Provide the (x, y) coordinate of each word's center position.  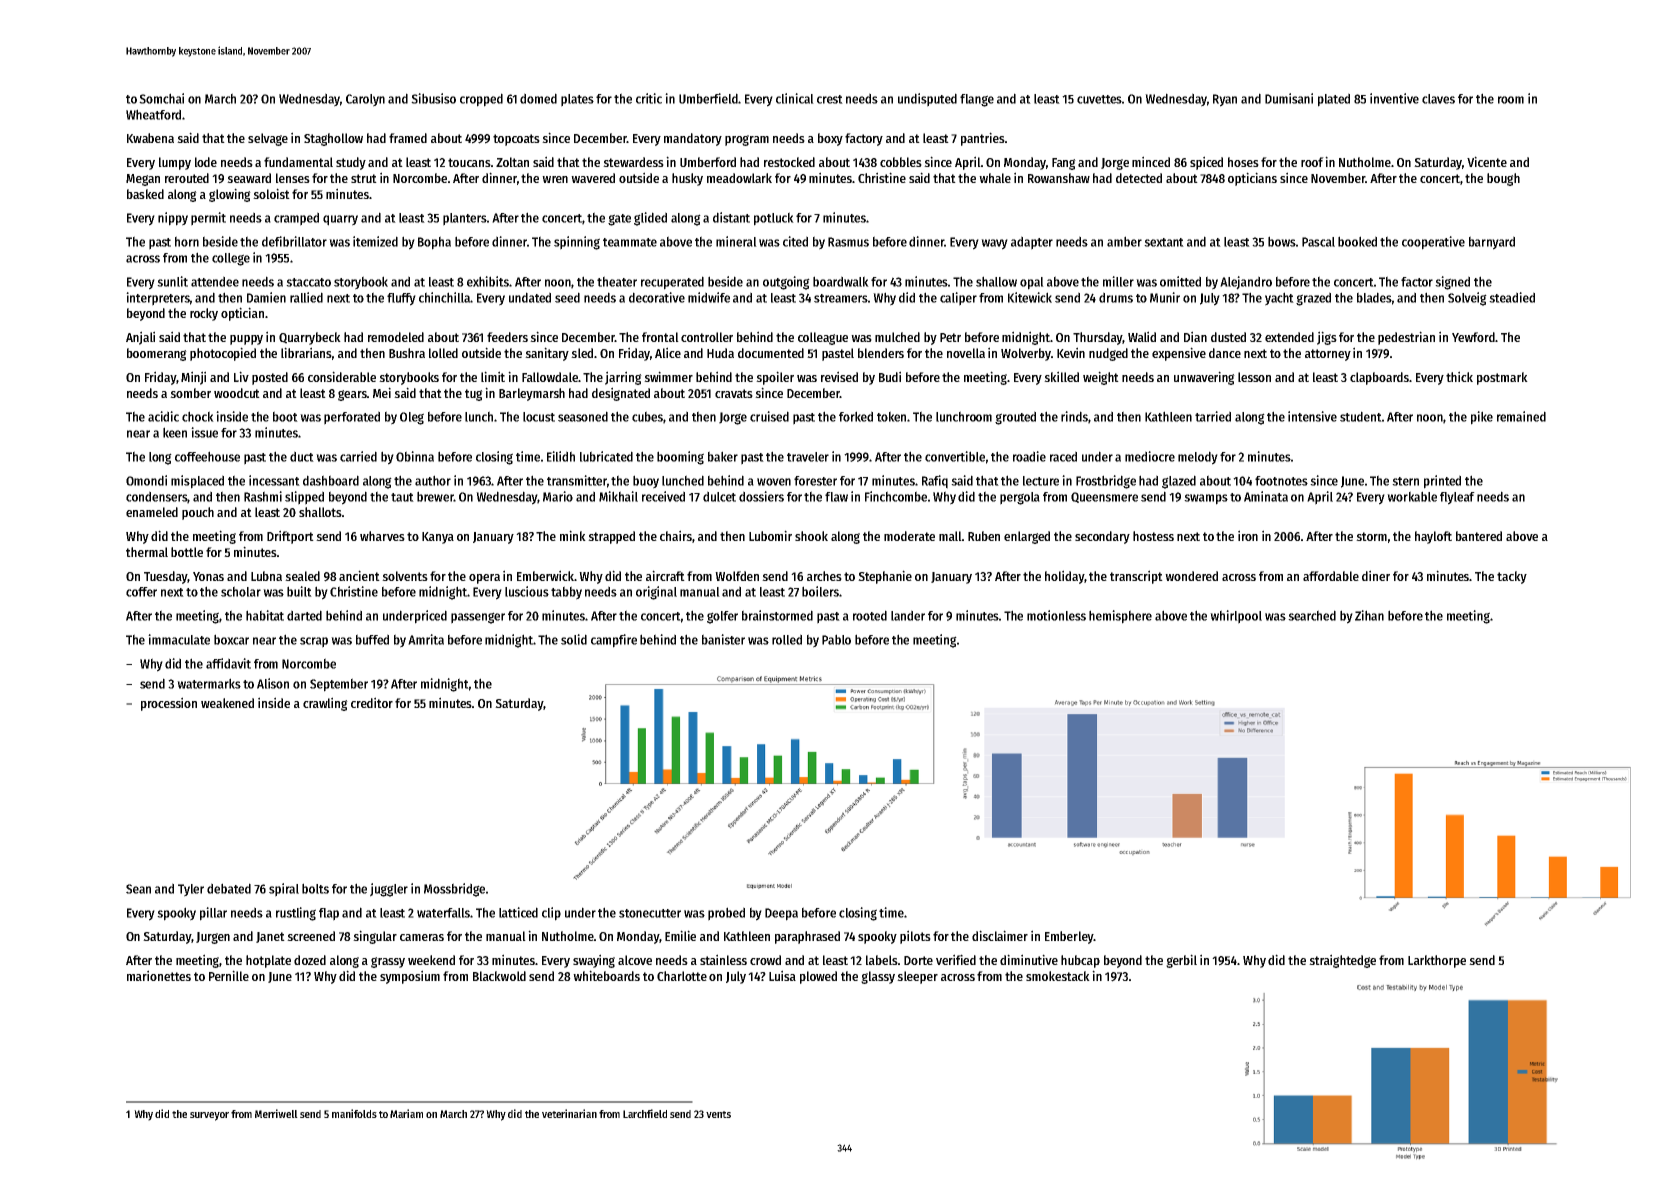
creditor (372, 702)
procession (169, 704)
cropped (481, 100)
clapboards (1379, 378)
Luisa (782, 975)
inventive (1394, 98)
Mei (382, 392)
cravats (734, 393)
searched (1312, 615)
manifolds (354, 1113)
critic (649, 98)
